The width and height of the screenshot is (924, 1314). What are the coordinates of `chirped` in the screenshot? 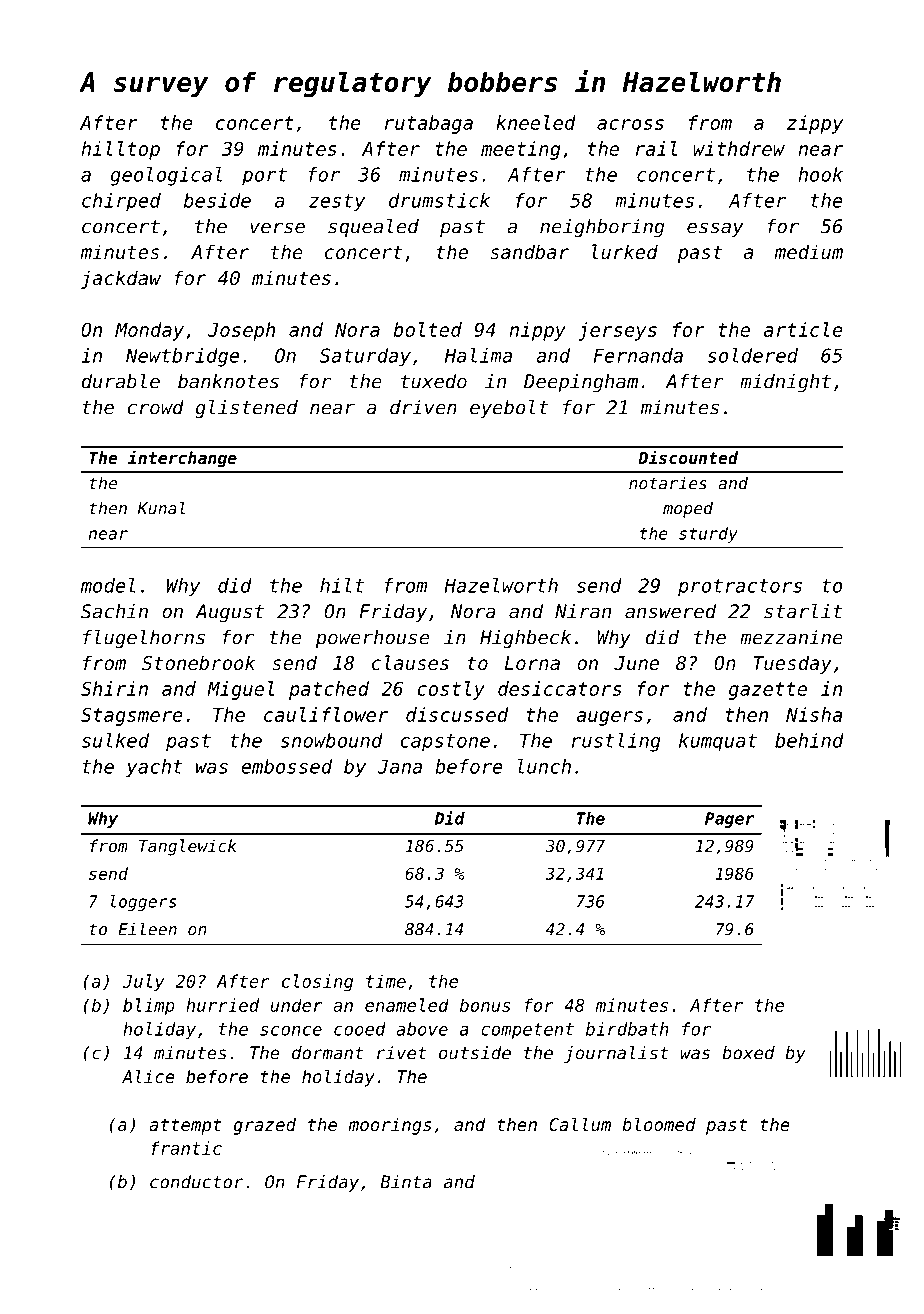 It's located at (121, 202).
